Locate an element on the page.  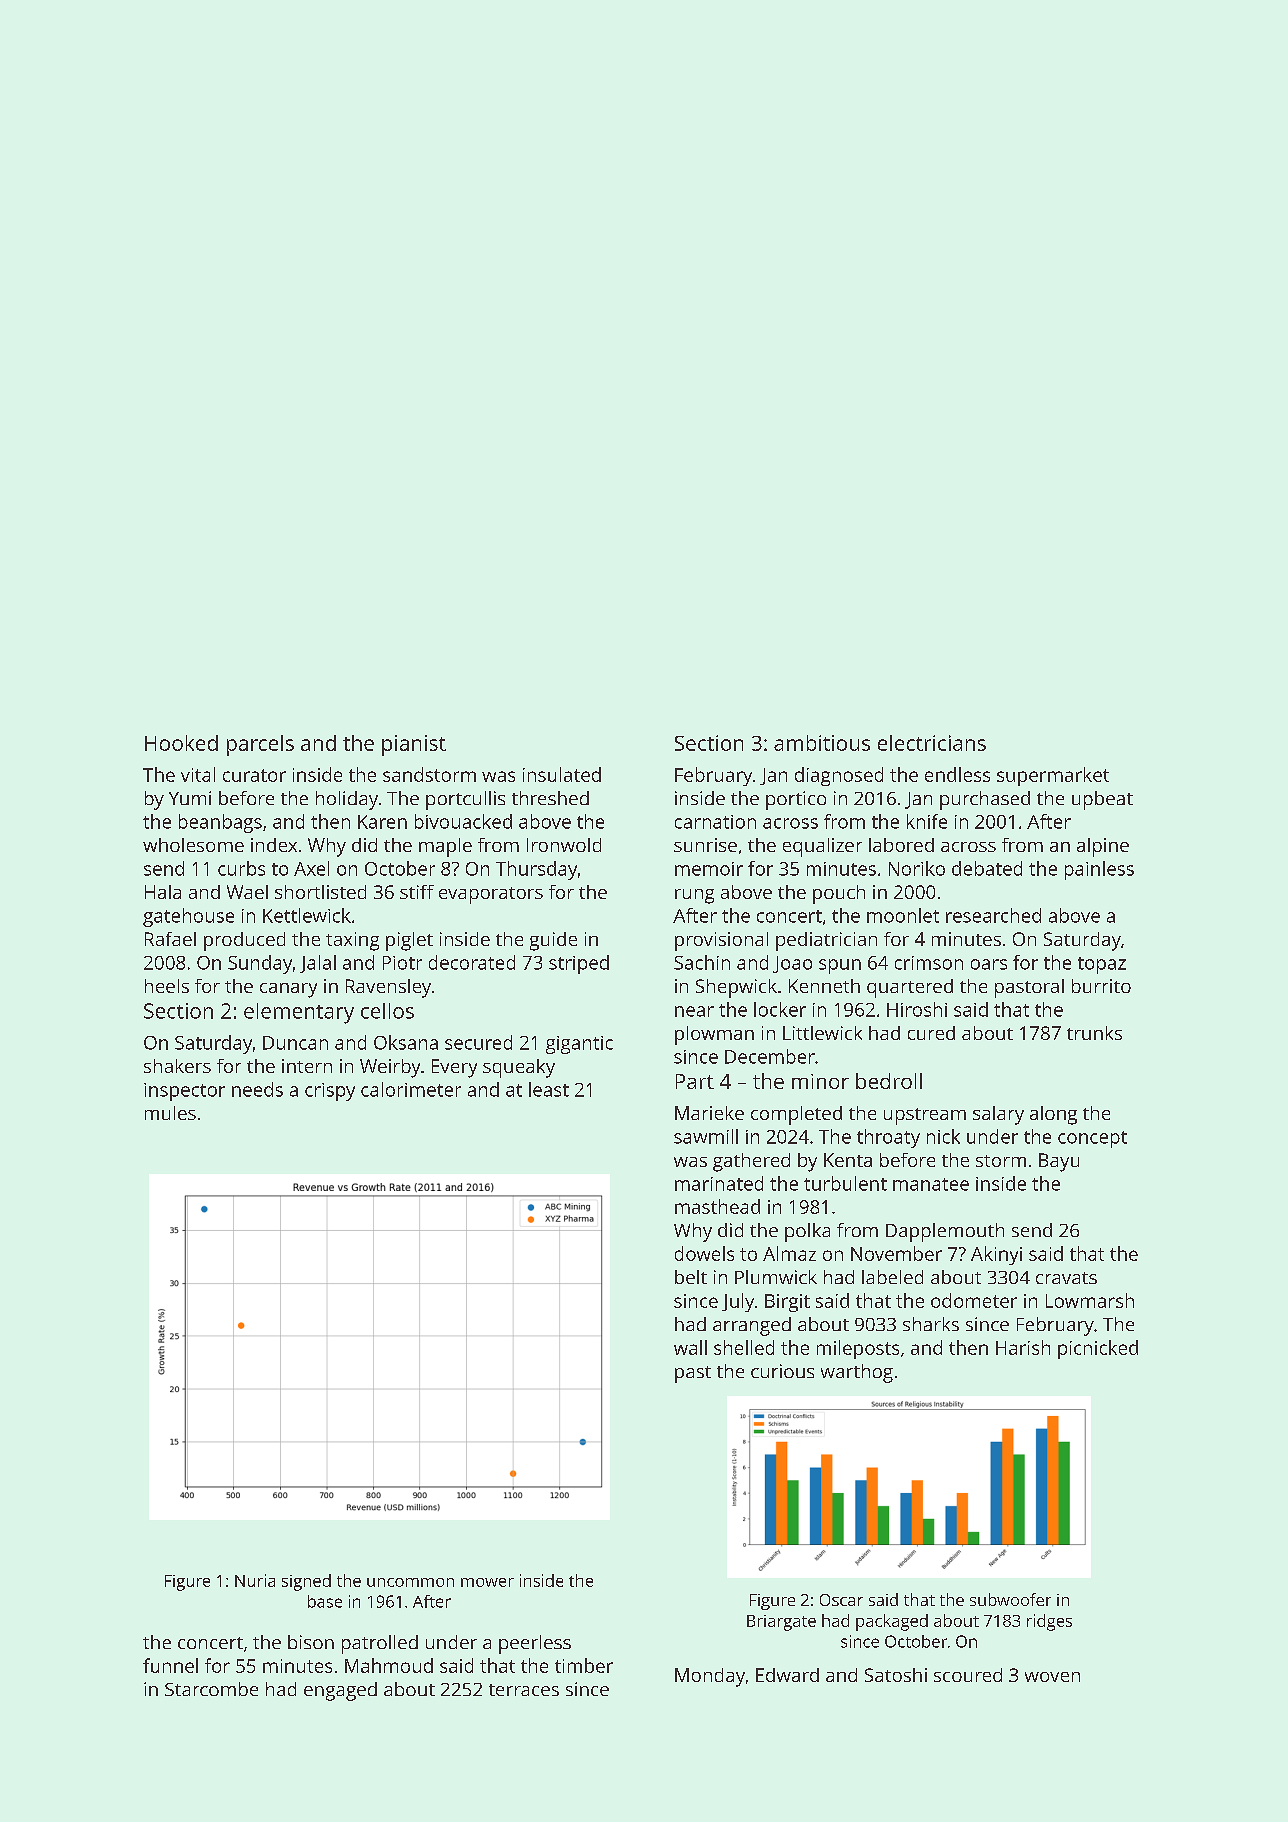
Ironwold is located at coordinates (564, 845).
